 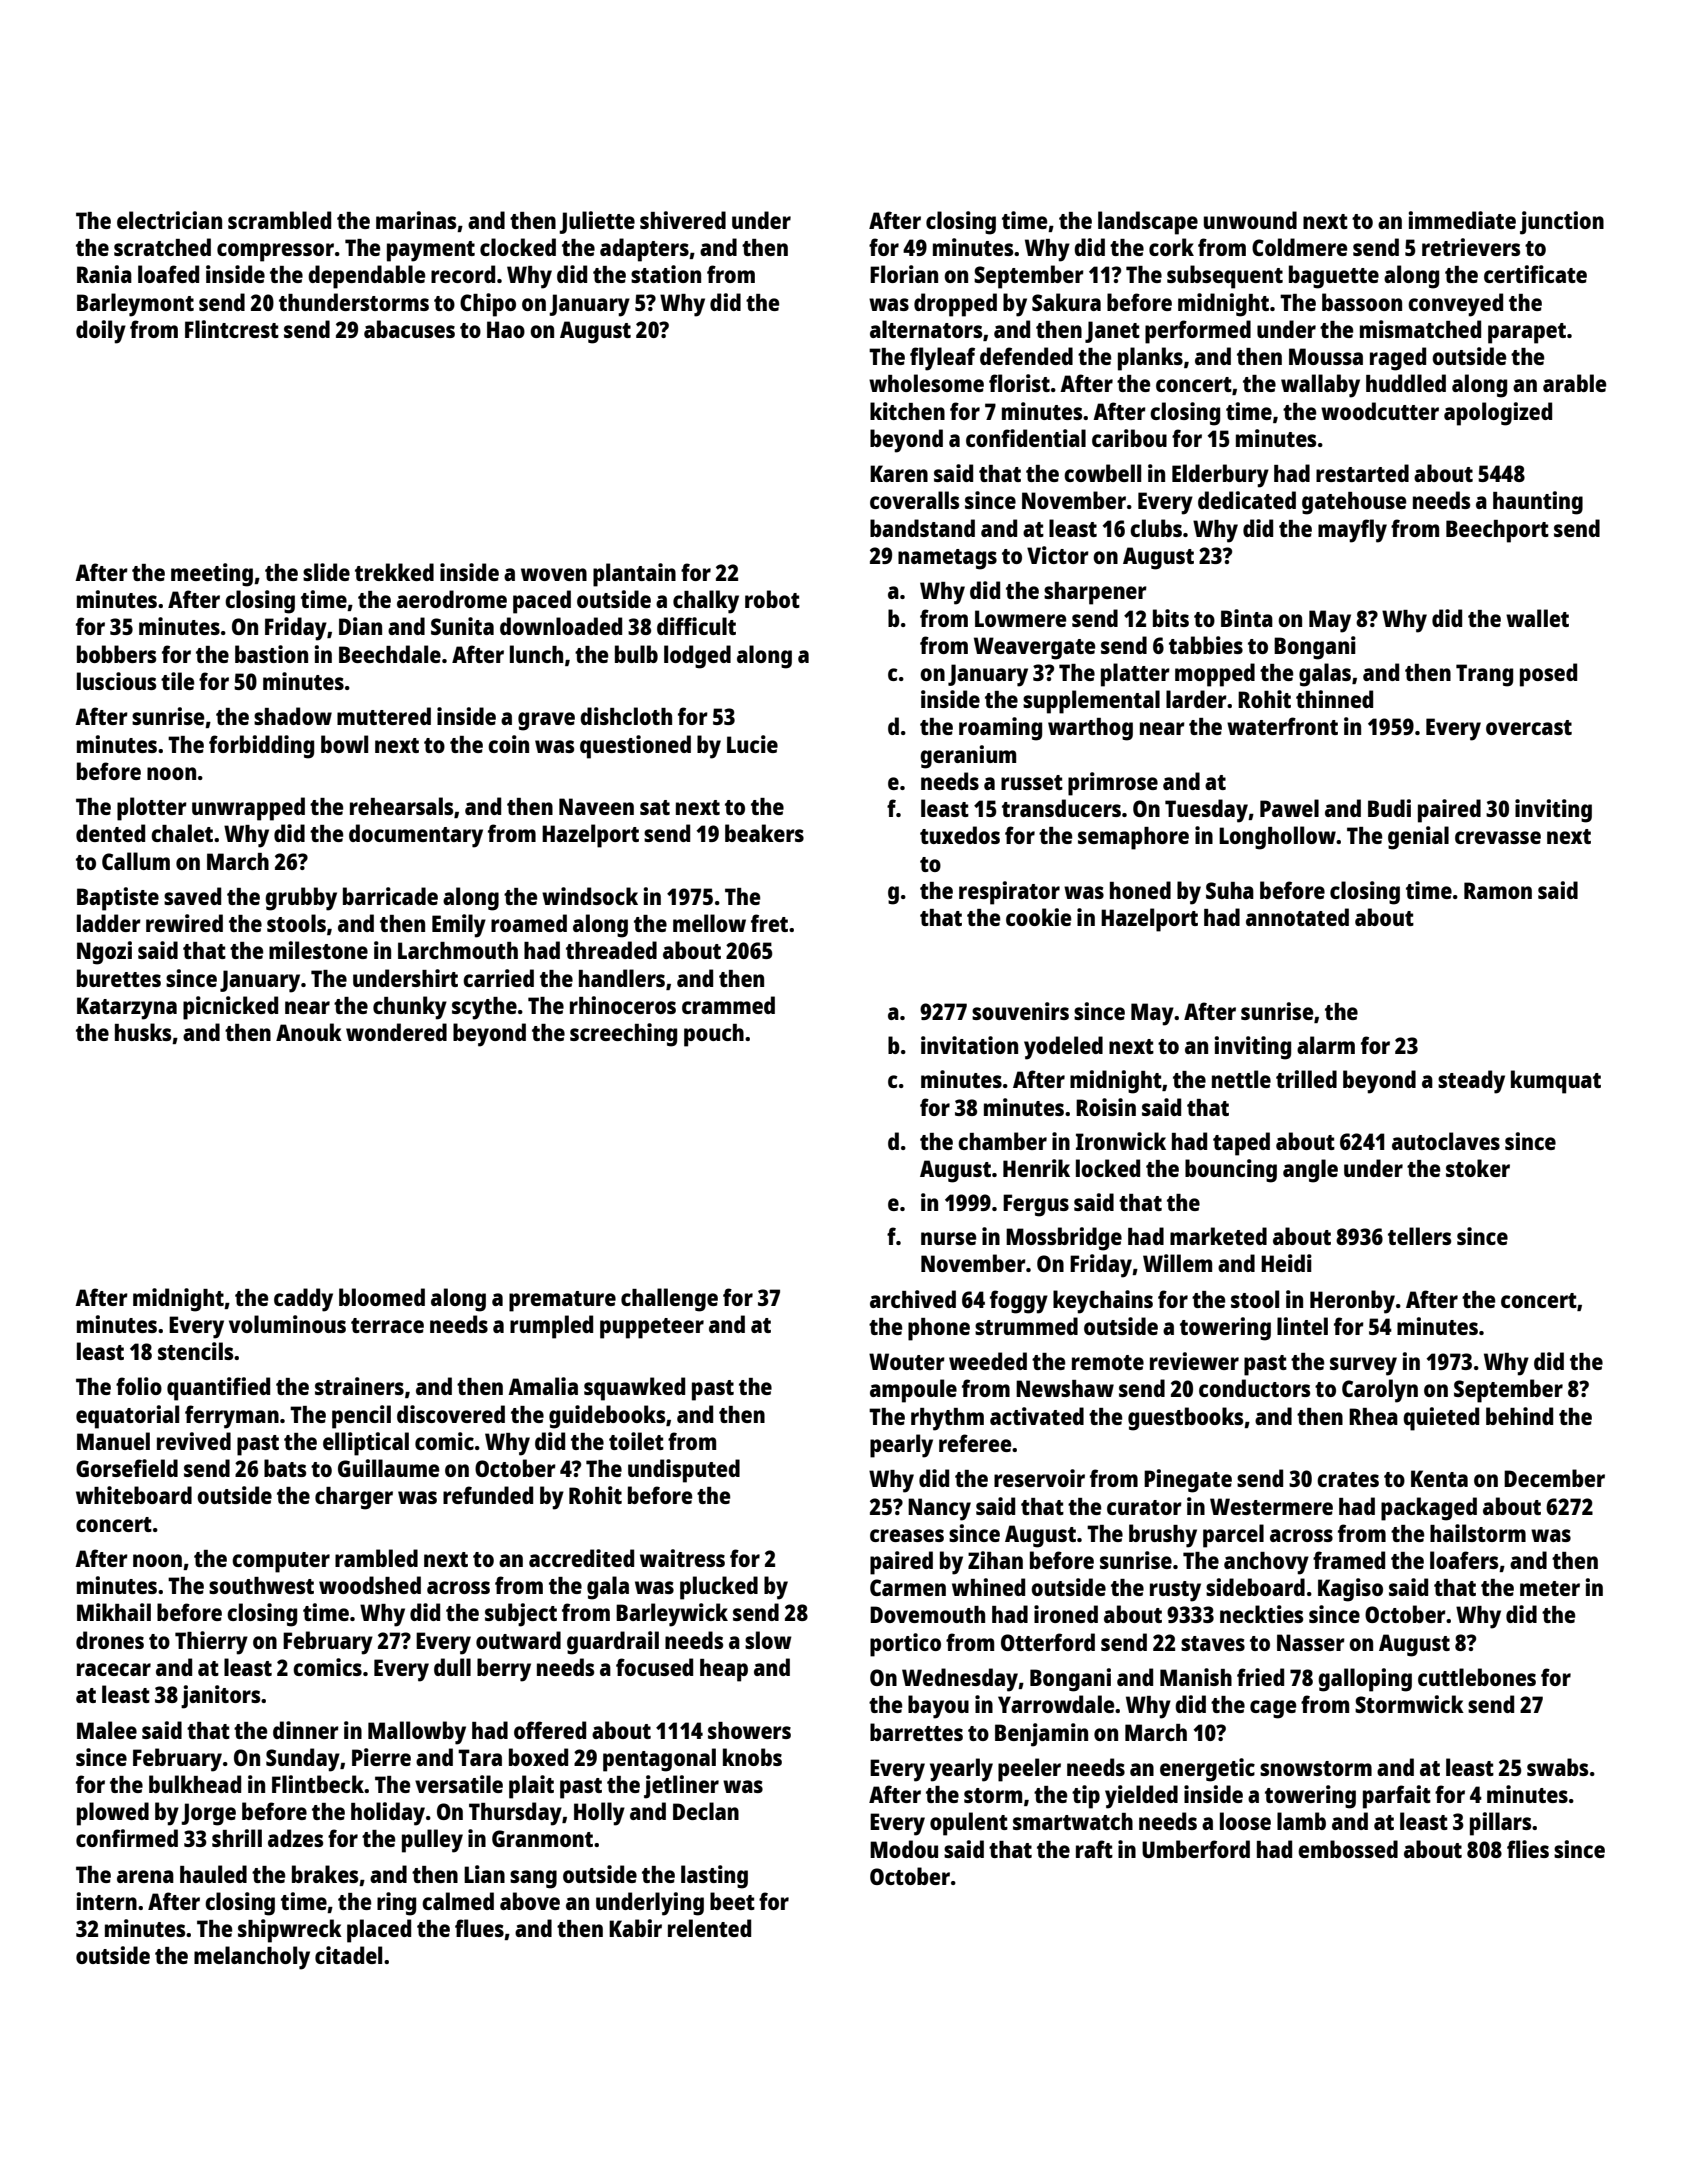 What do you see at coordinates (410, 1008) in the document?
I see `chunky` at bounding box center [410, 1008].
